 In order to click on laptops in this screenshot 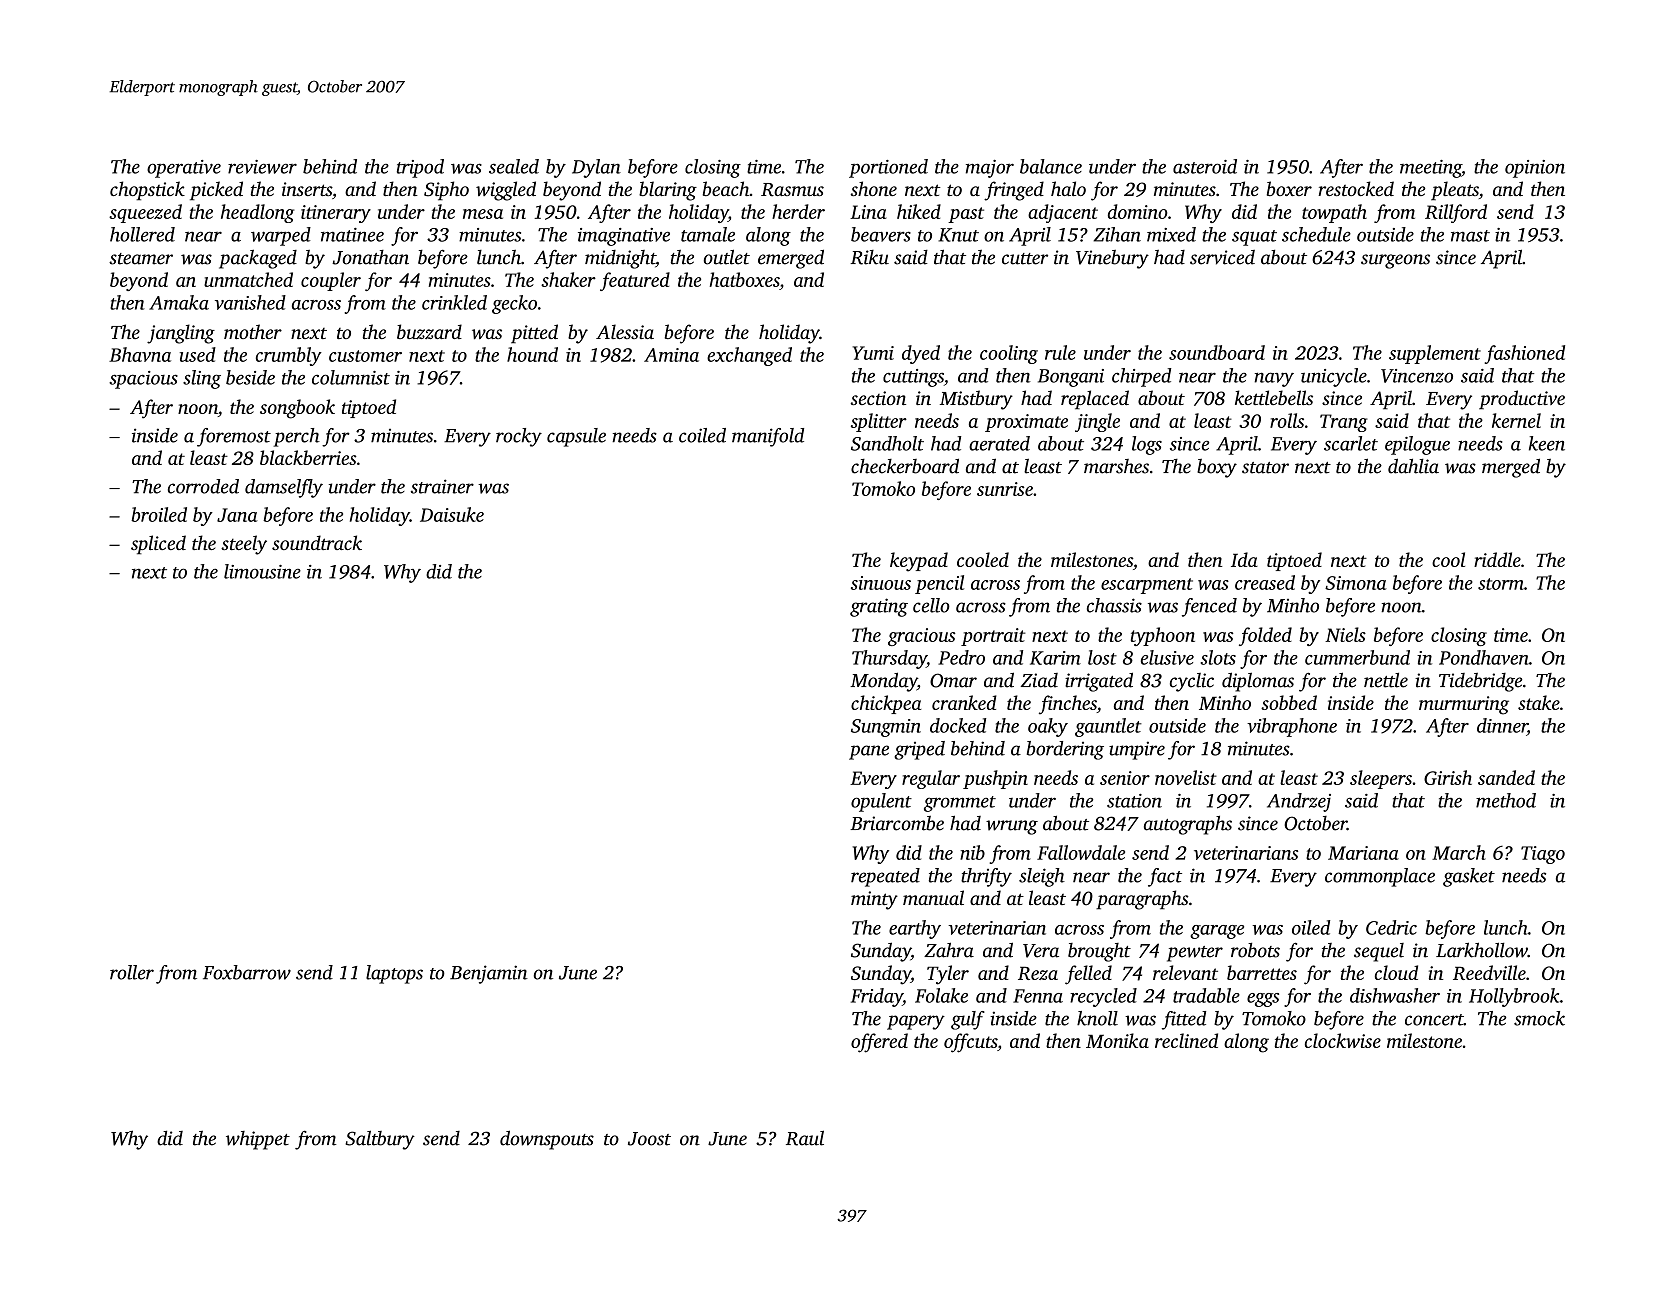, I will do `click(394, 974)`.
